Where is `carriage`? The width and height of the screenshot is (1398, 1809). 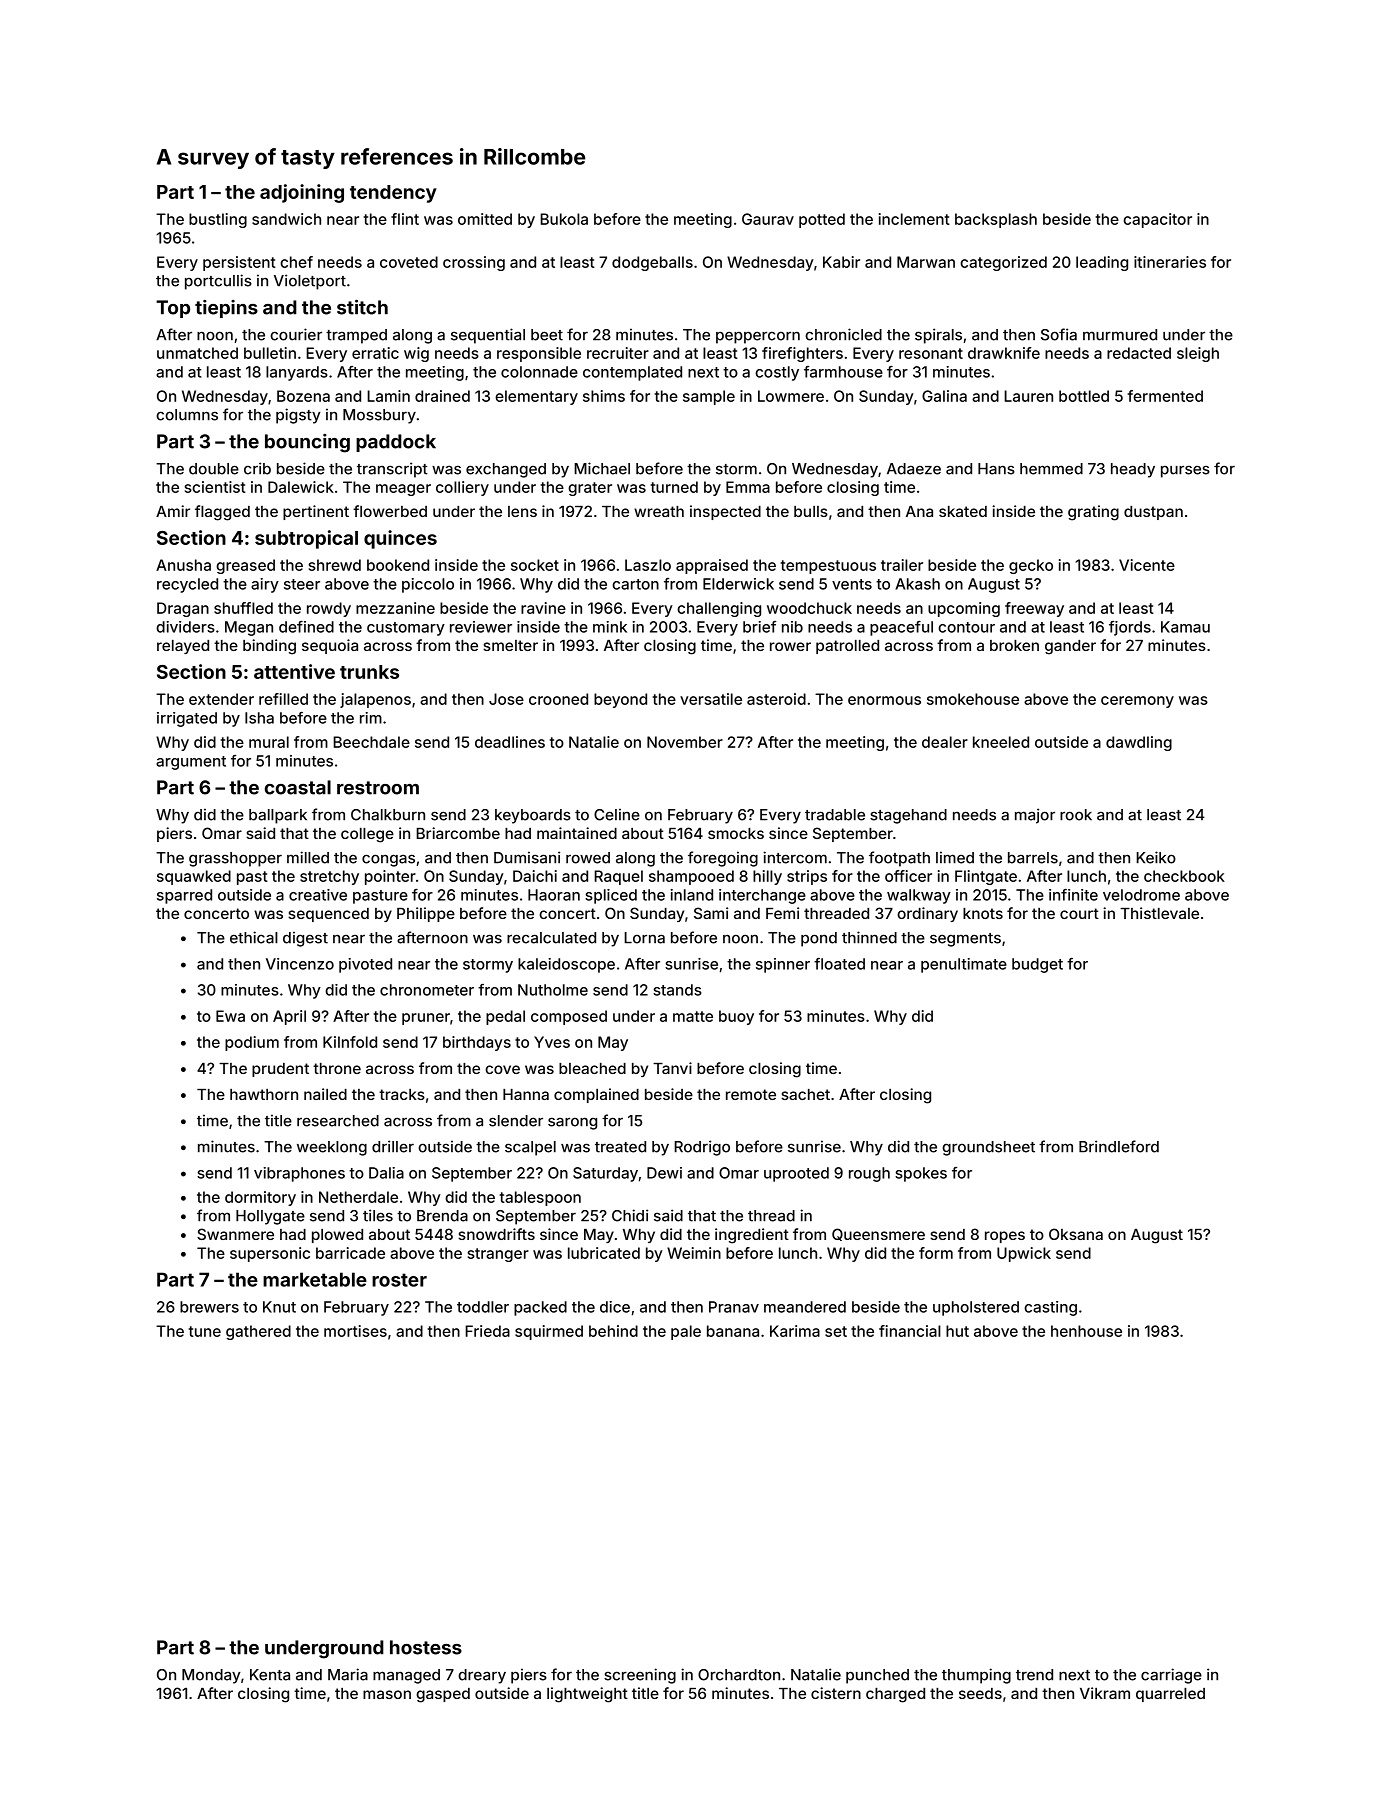 carriage is located at coordinates (1171, 1676).
